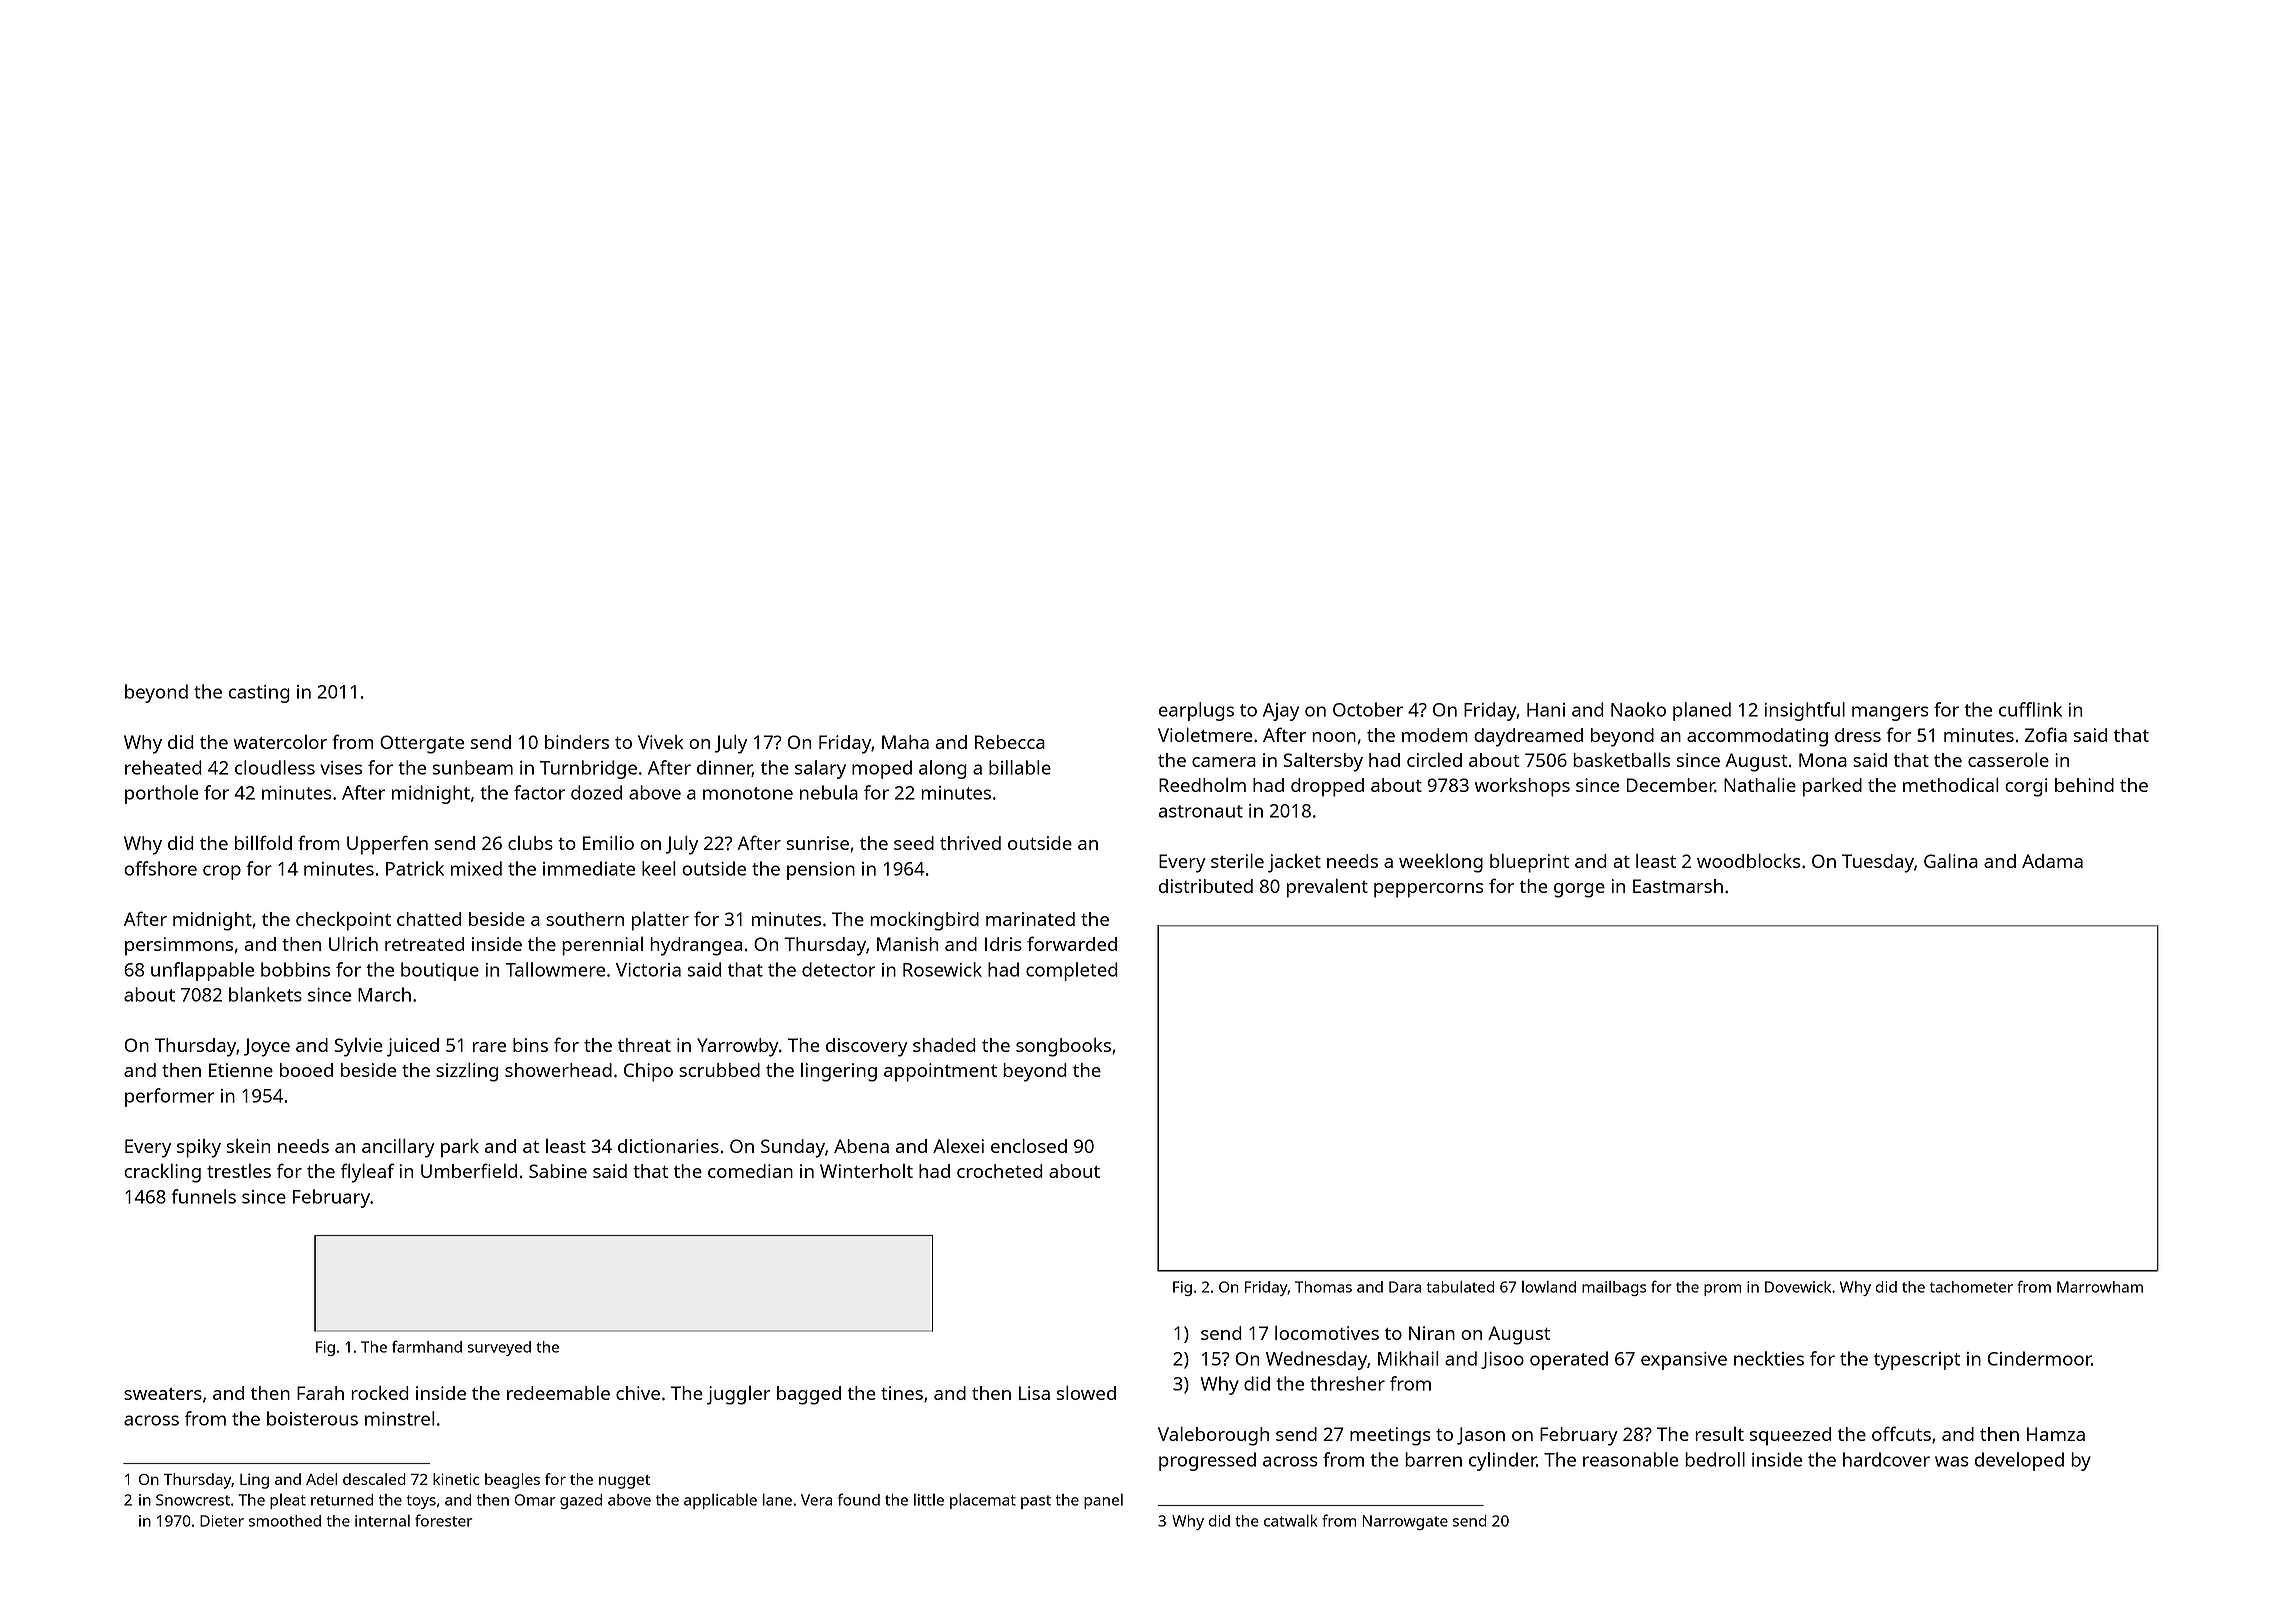 The width and height of the screenshot is (2282, 1614). Describe the element at coordinates (1063, 1047) in the screenshot. I see `songbooks` at that location.
